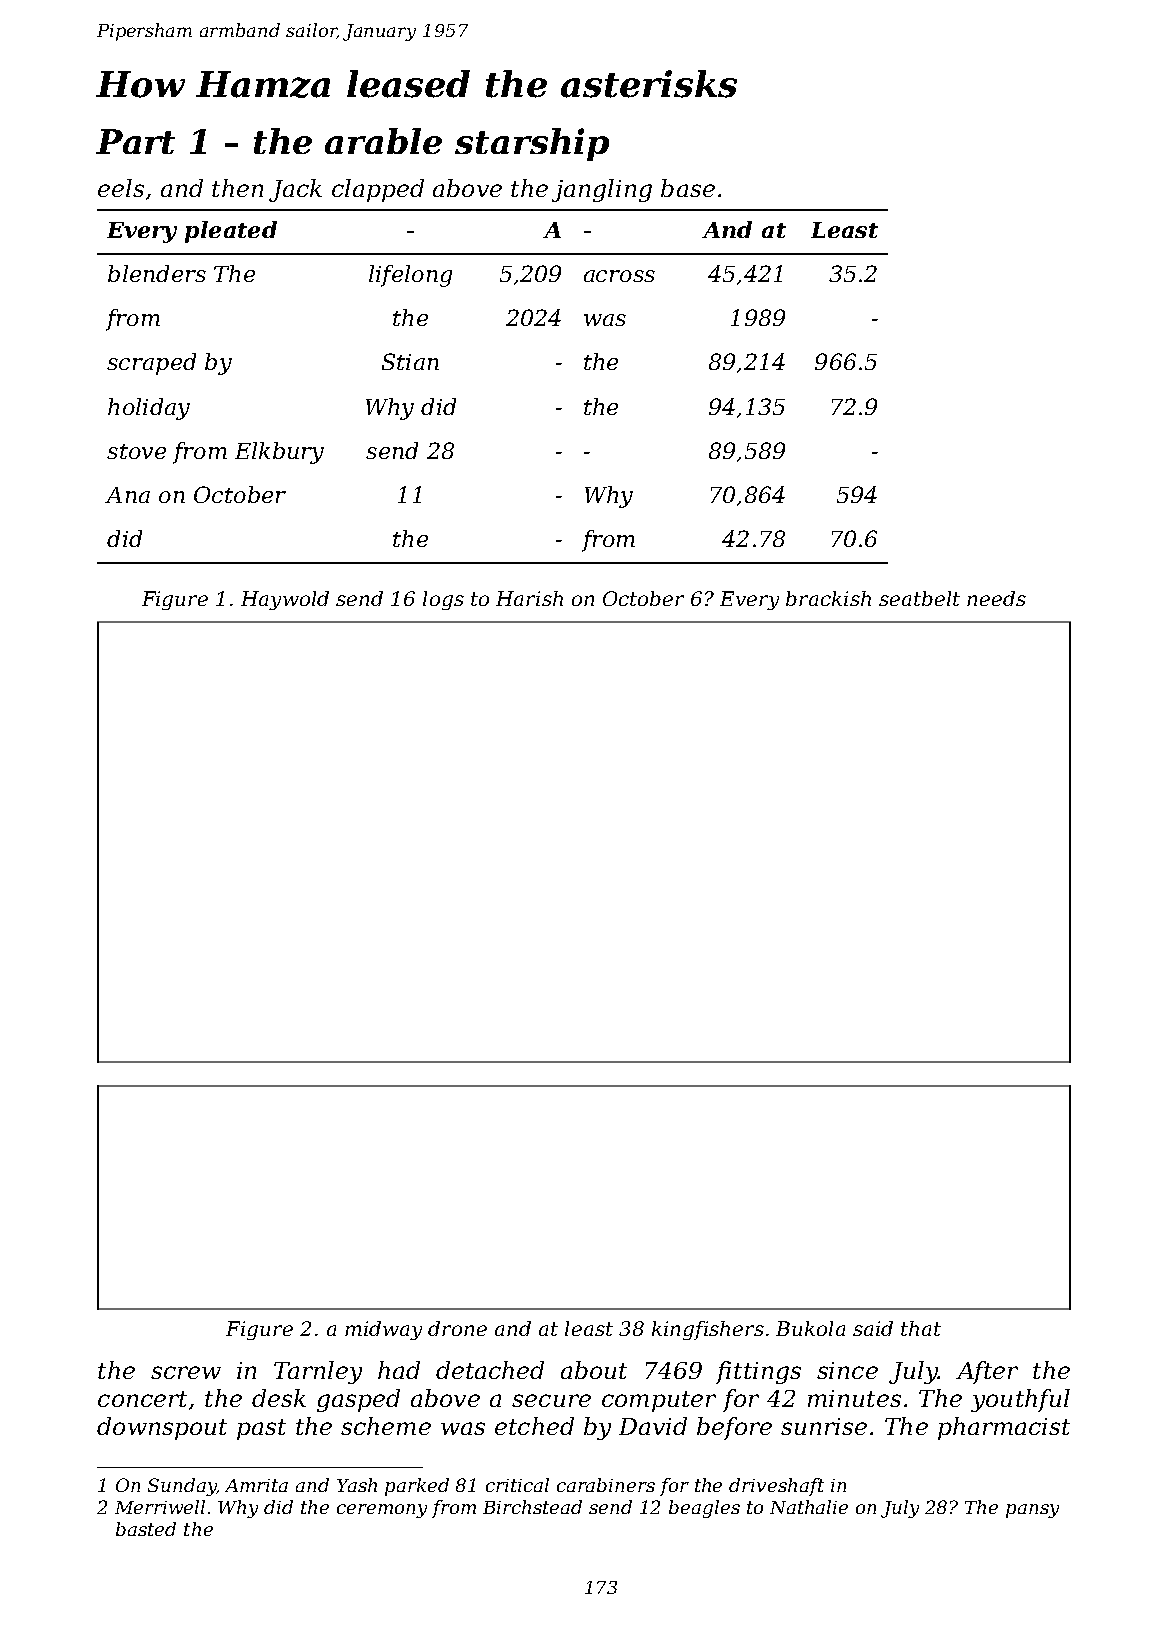  Describe the element at coordinates (285, 600) in the page. I see `Haywold` at that location.
